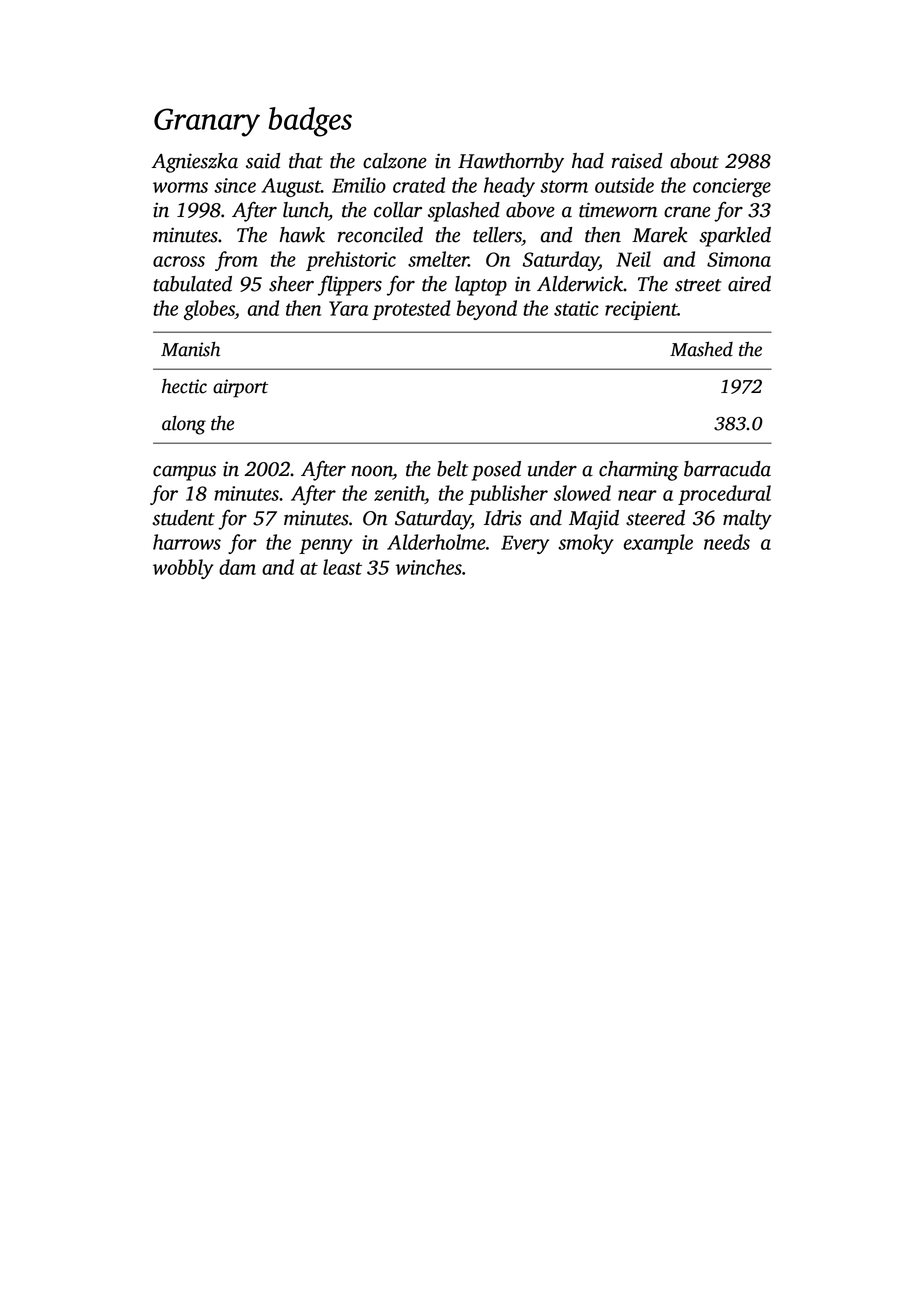 The image size is (924, 1311). What do you see at coordinates (237, 567) in the screenshot?
I see `dam` at bounding box center [237, 567].
